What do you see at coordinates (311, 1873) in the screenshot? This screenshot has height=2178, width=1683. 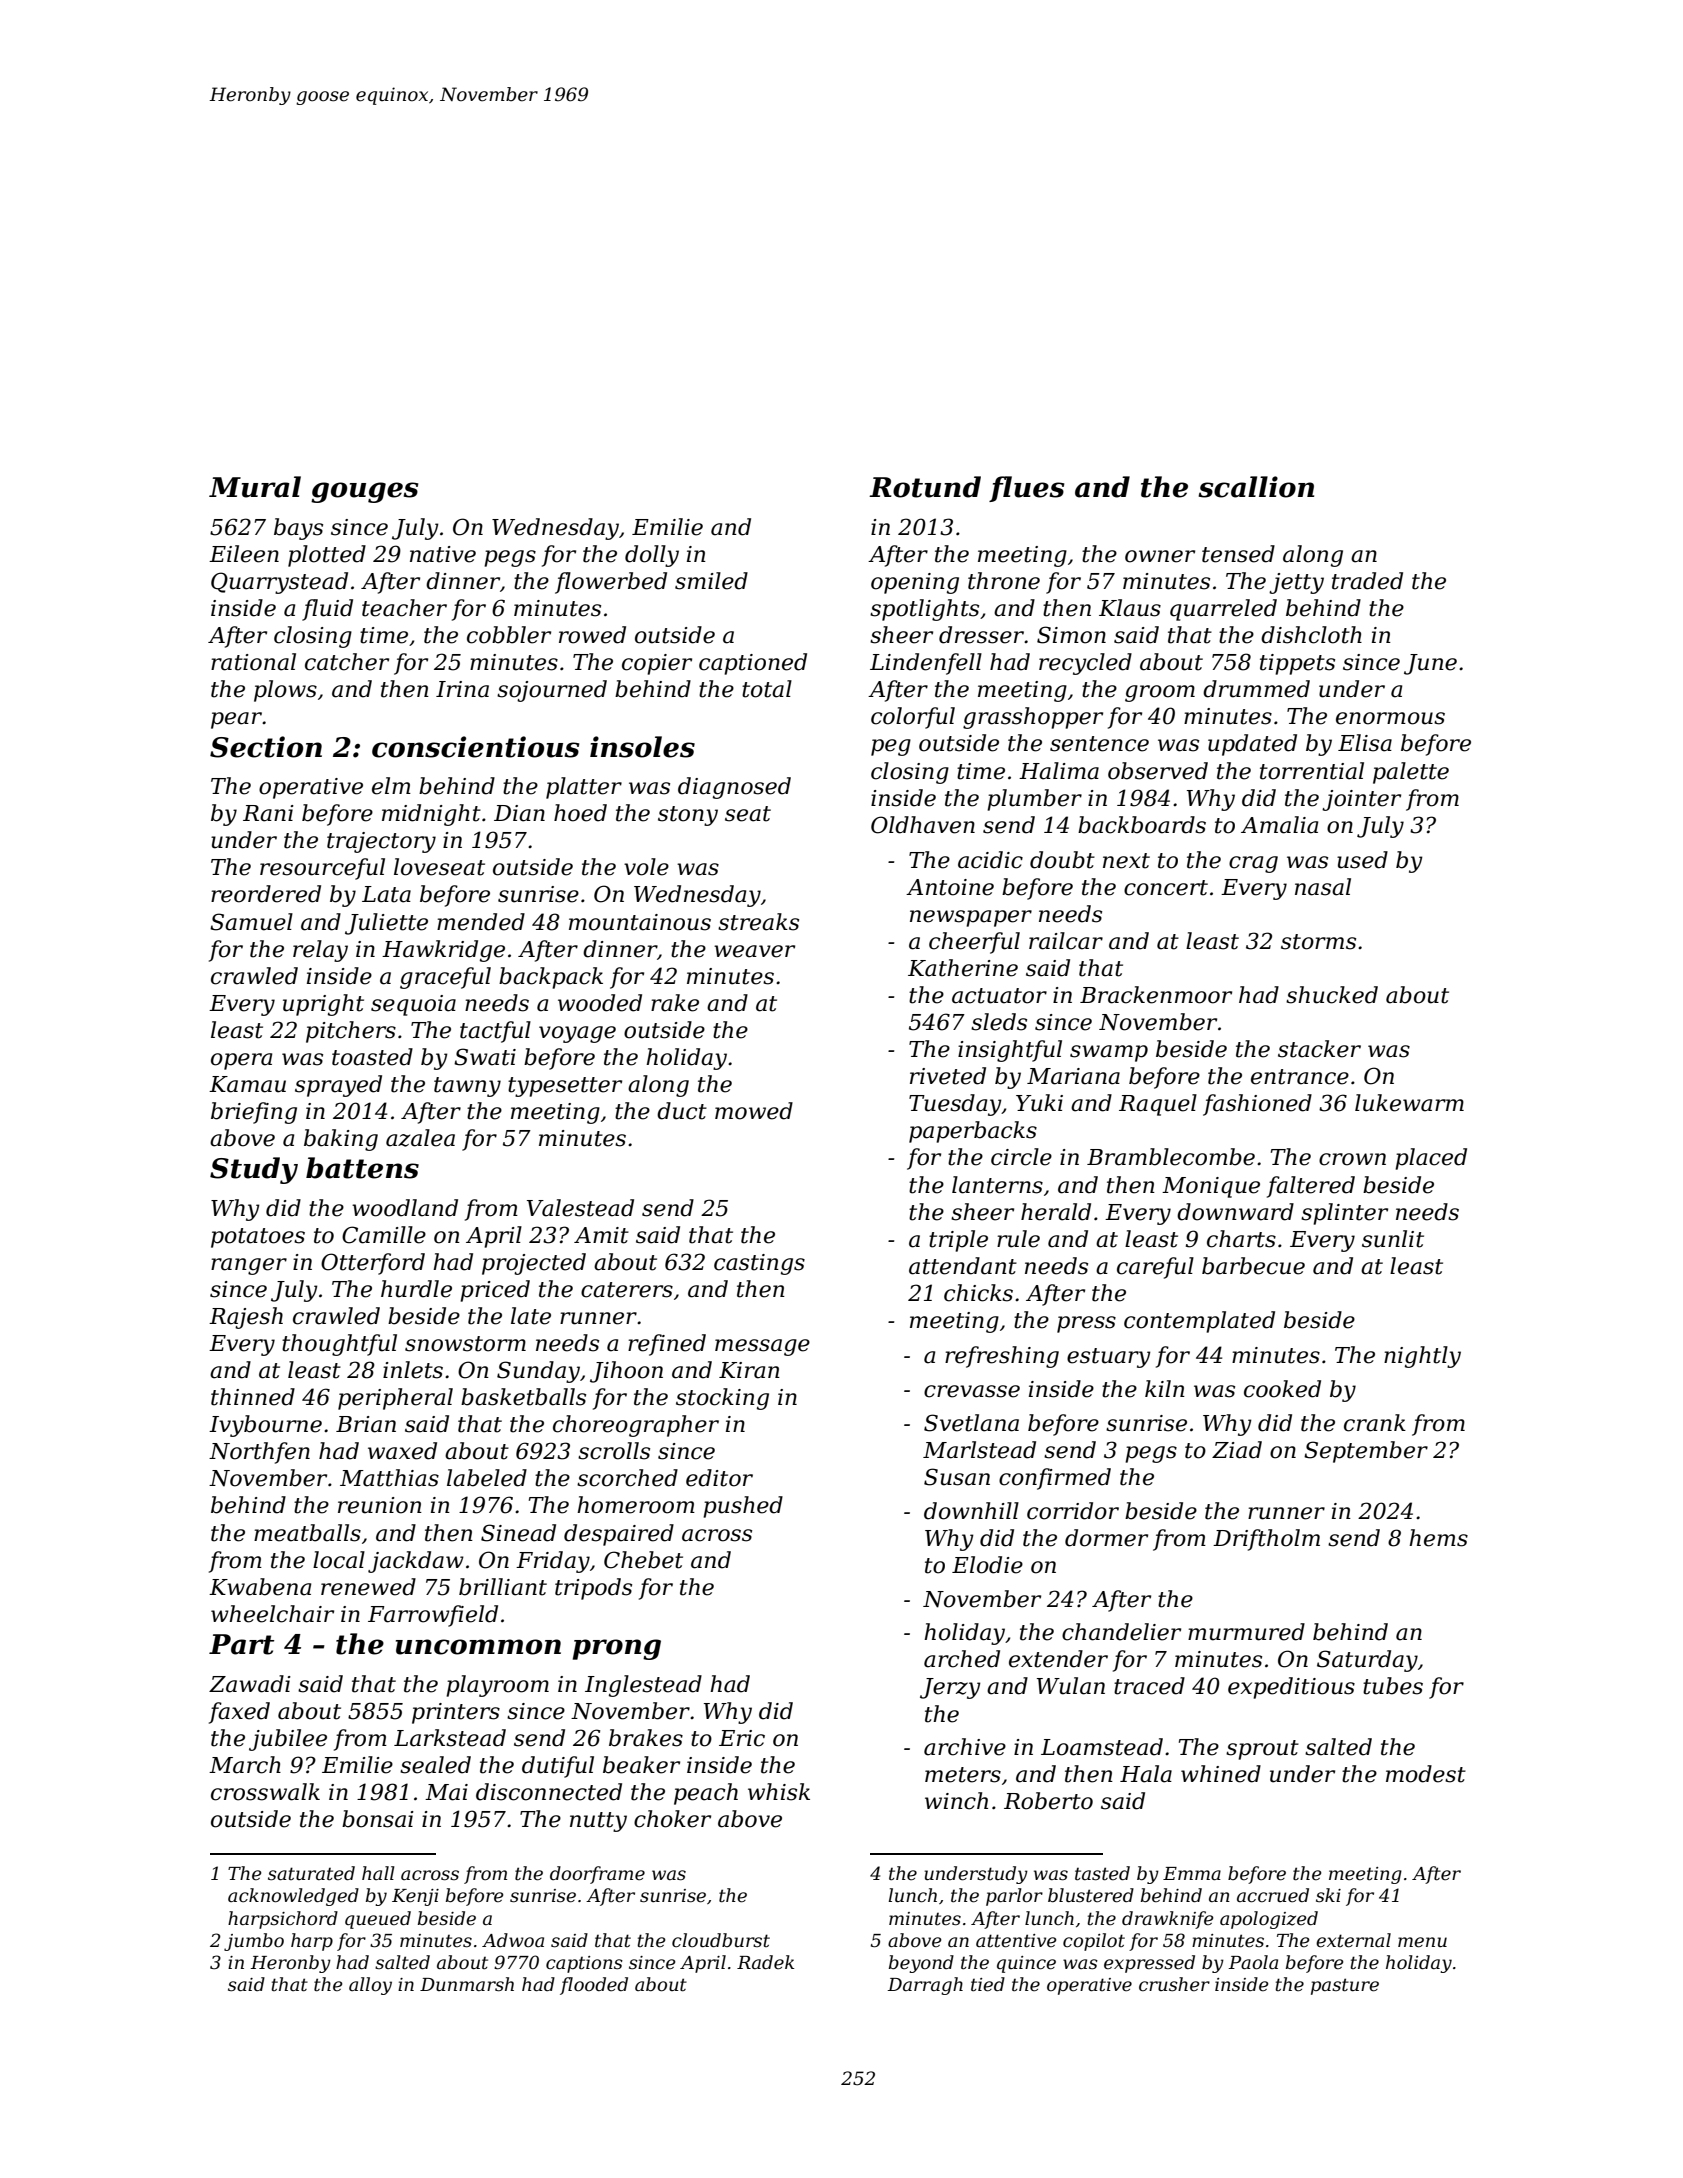 I see `saturated` at bounding box center [311, 1873].
